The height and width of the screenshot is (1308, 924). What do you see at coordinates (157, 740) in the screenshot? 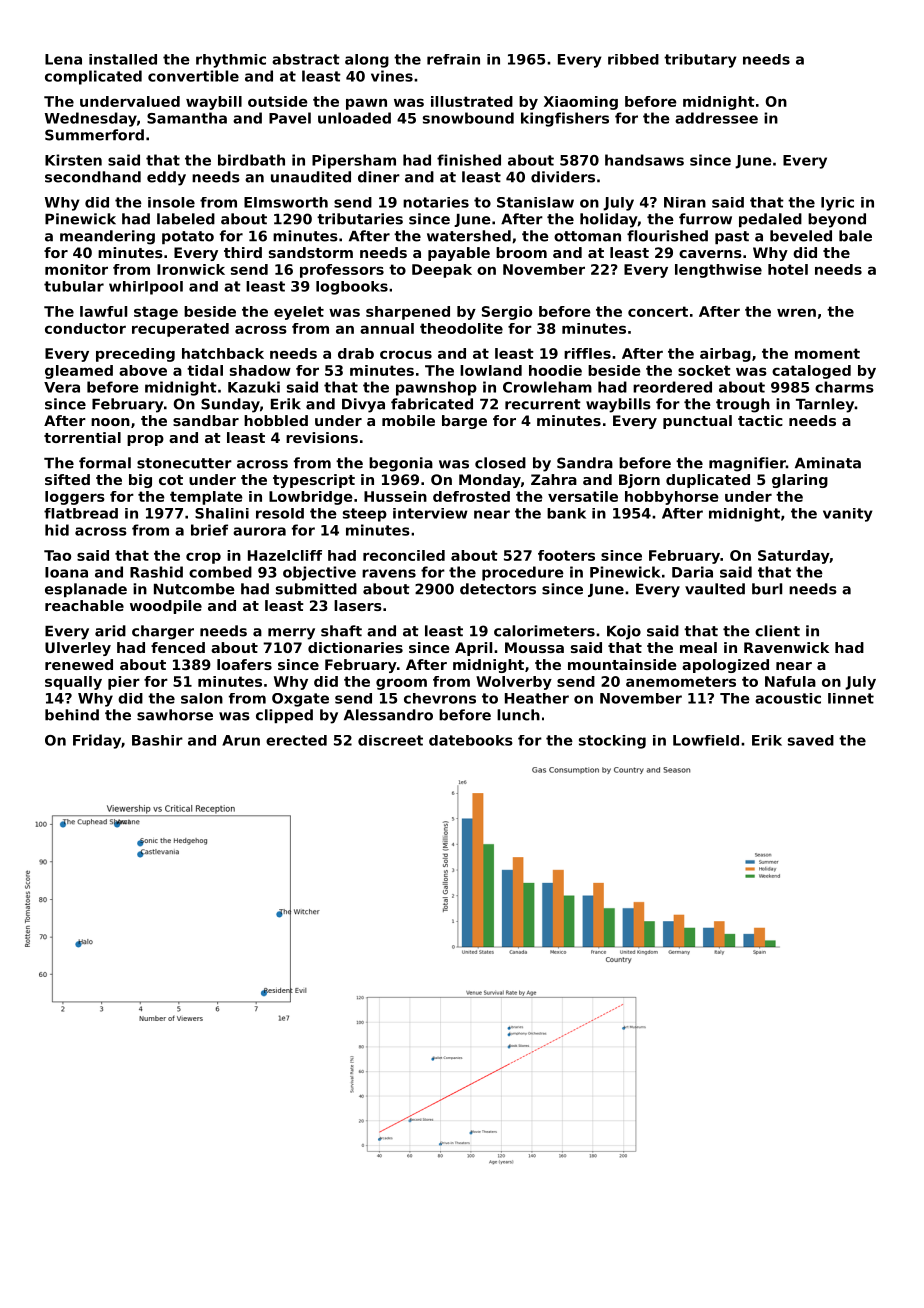
I see `Bashir` at bounding box center [157, 740].
